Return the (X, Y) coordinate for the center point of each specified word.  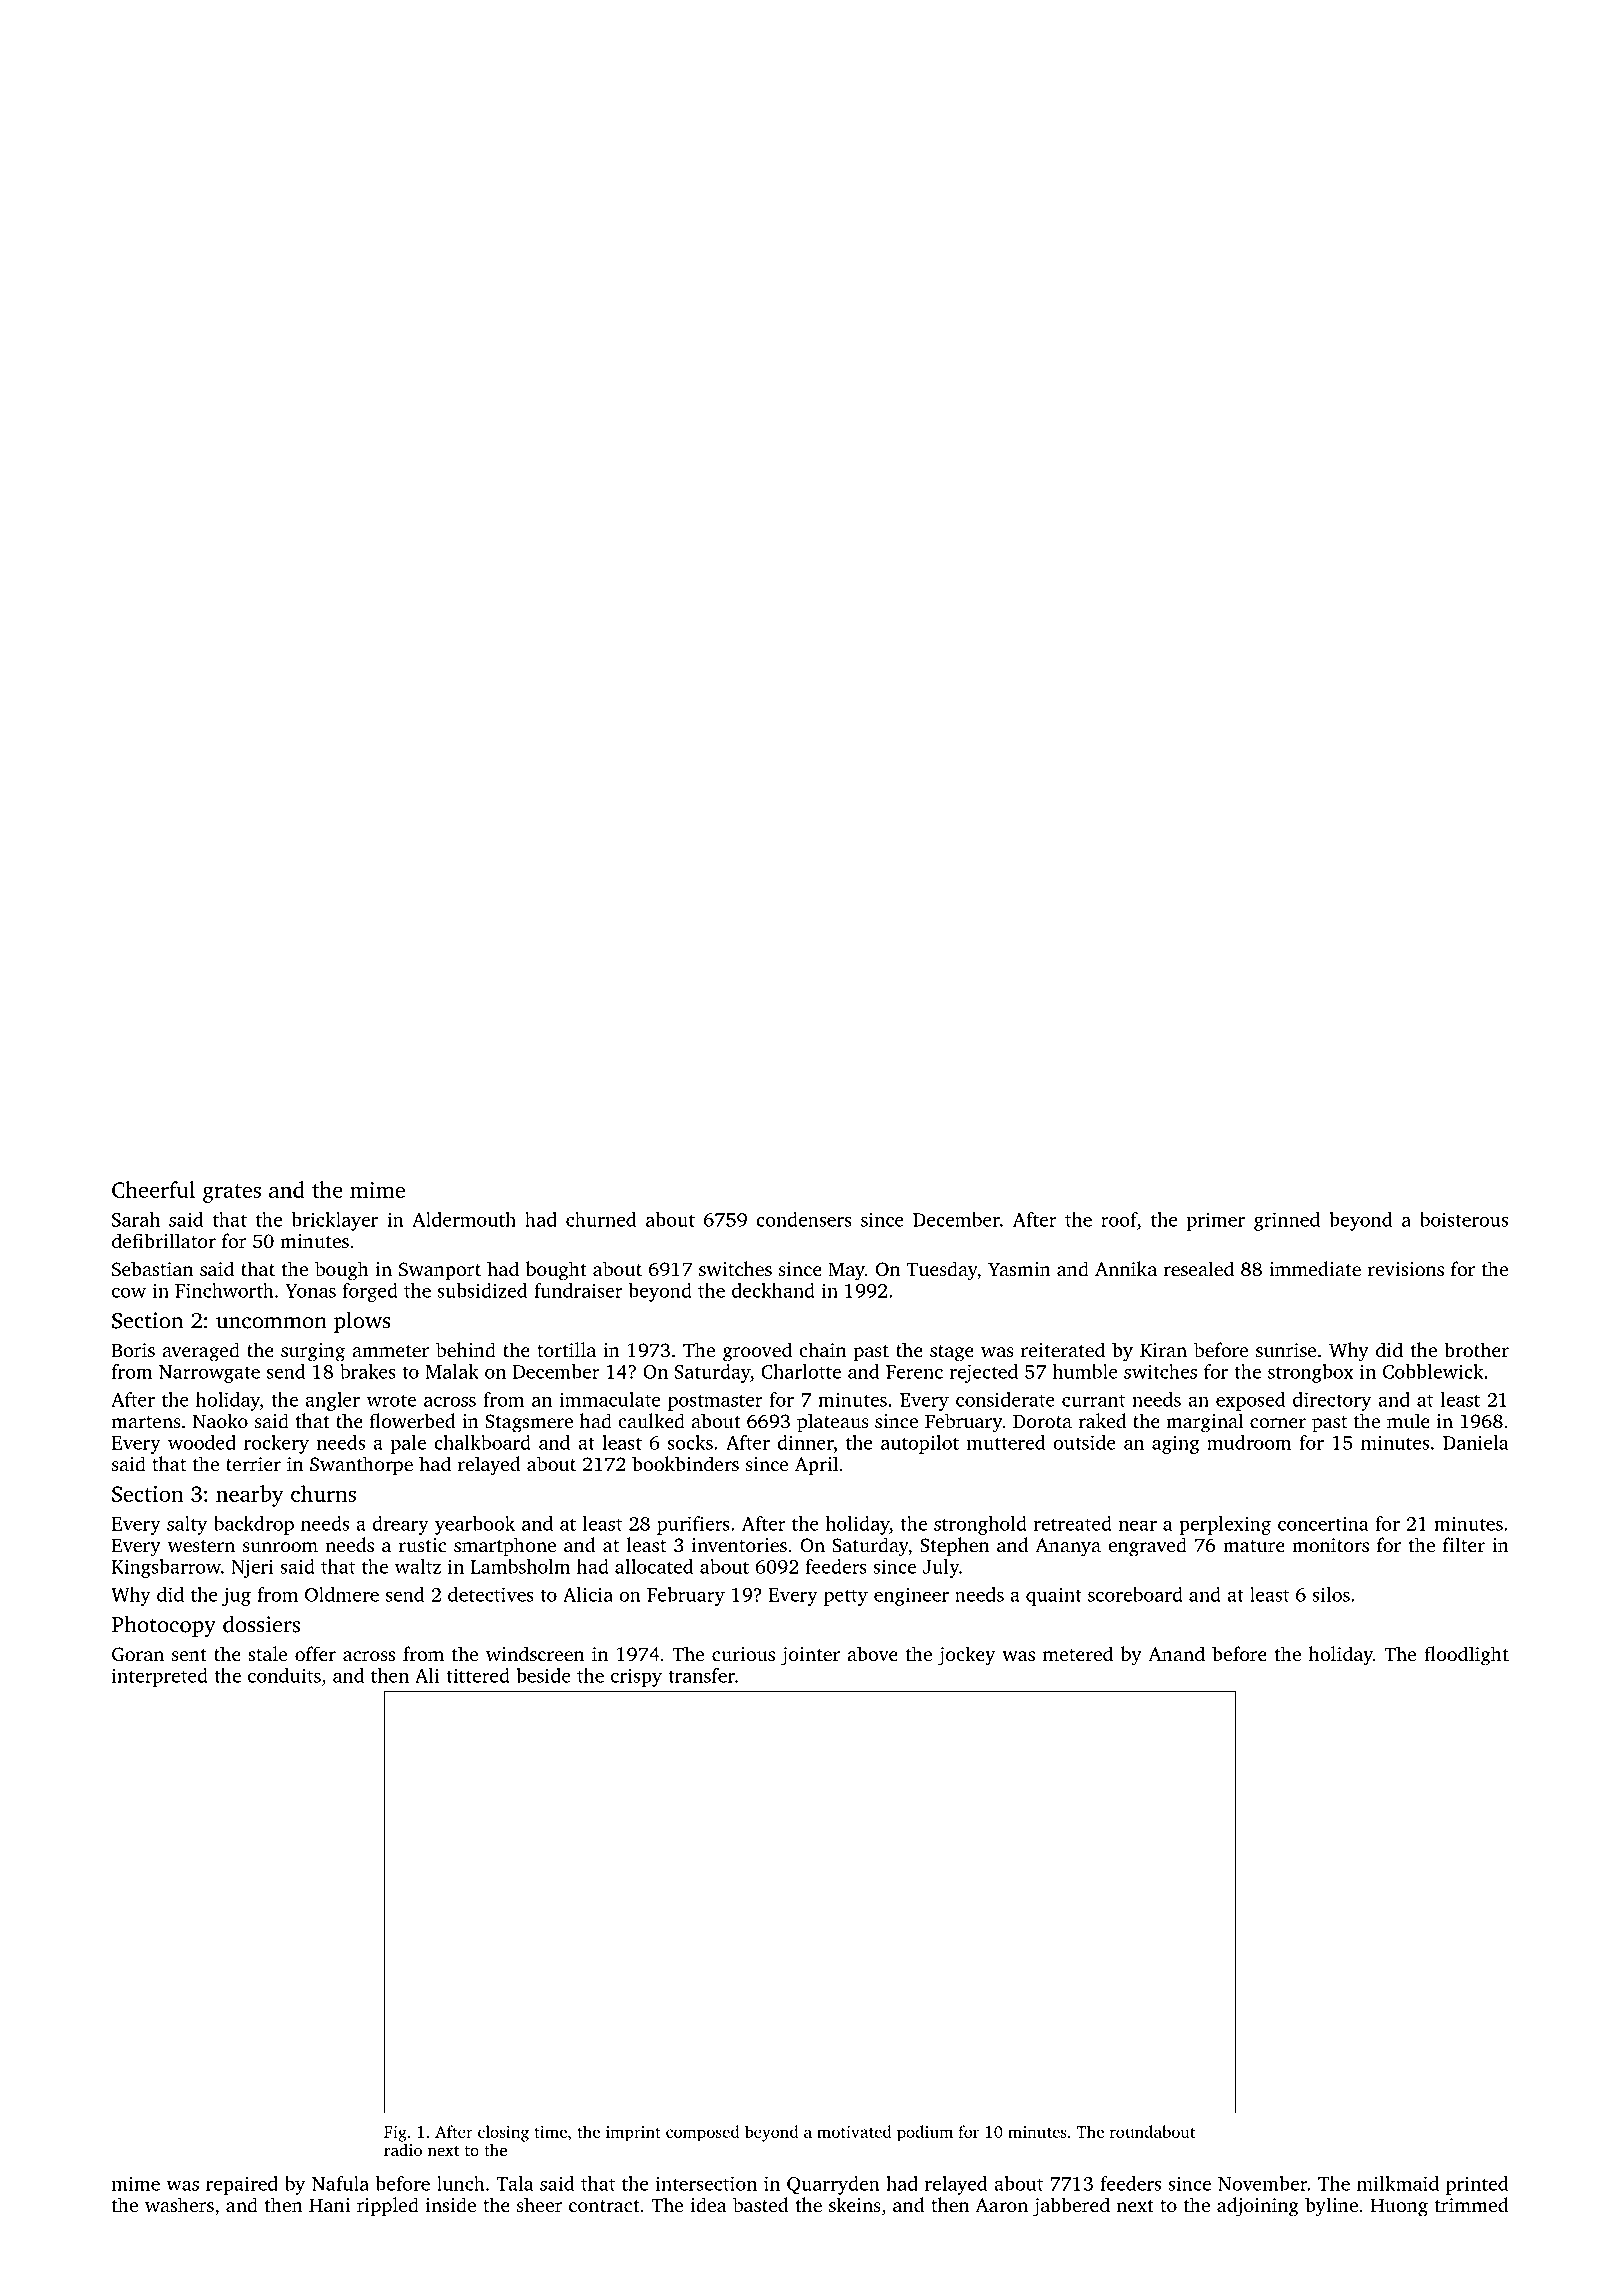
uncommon (271, 1323)
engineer (911, 1596)
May (846, 1272)
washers (179, 2204)
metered (1078, 1653)
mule (1408, 1420)
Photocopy (164, 1626)
